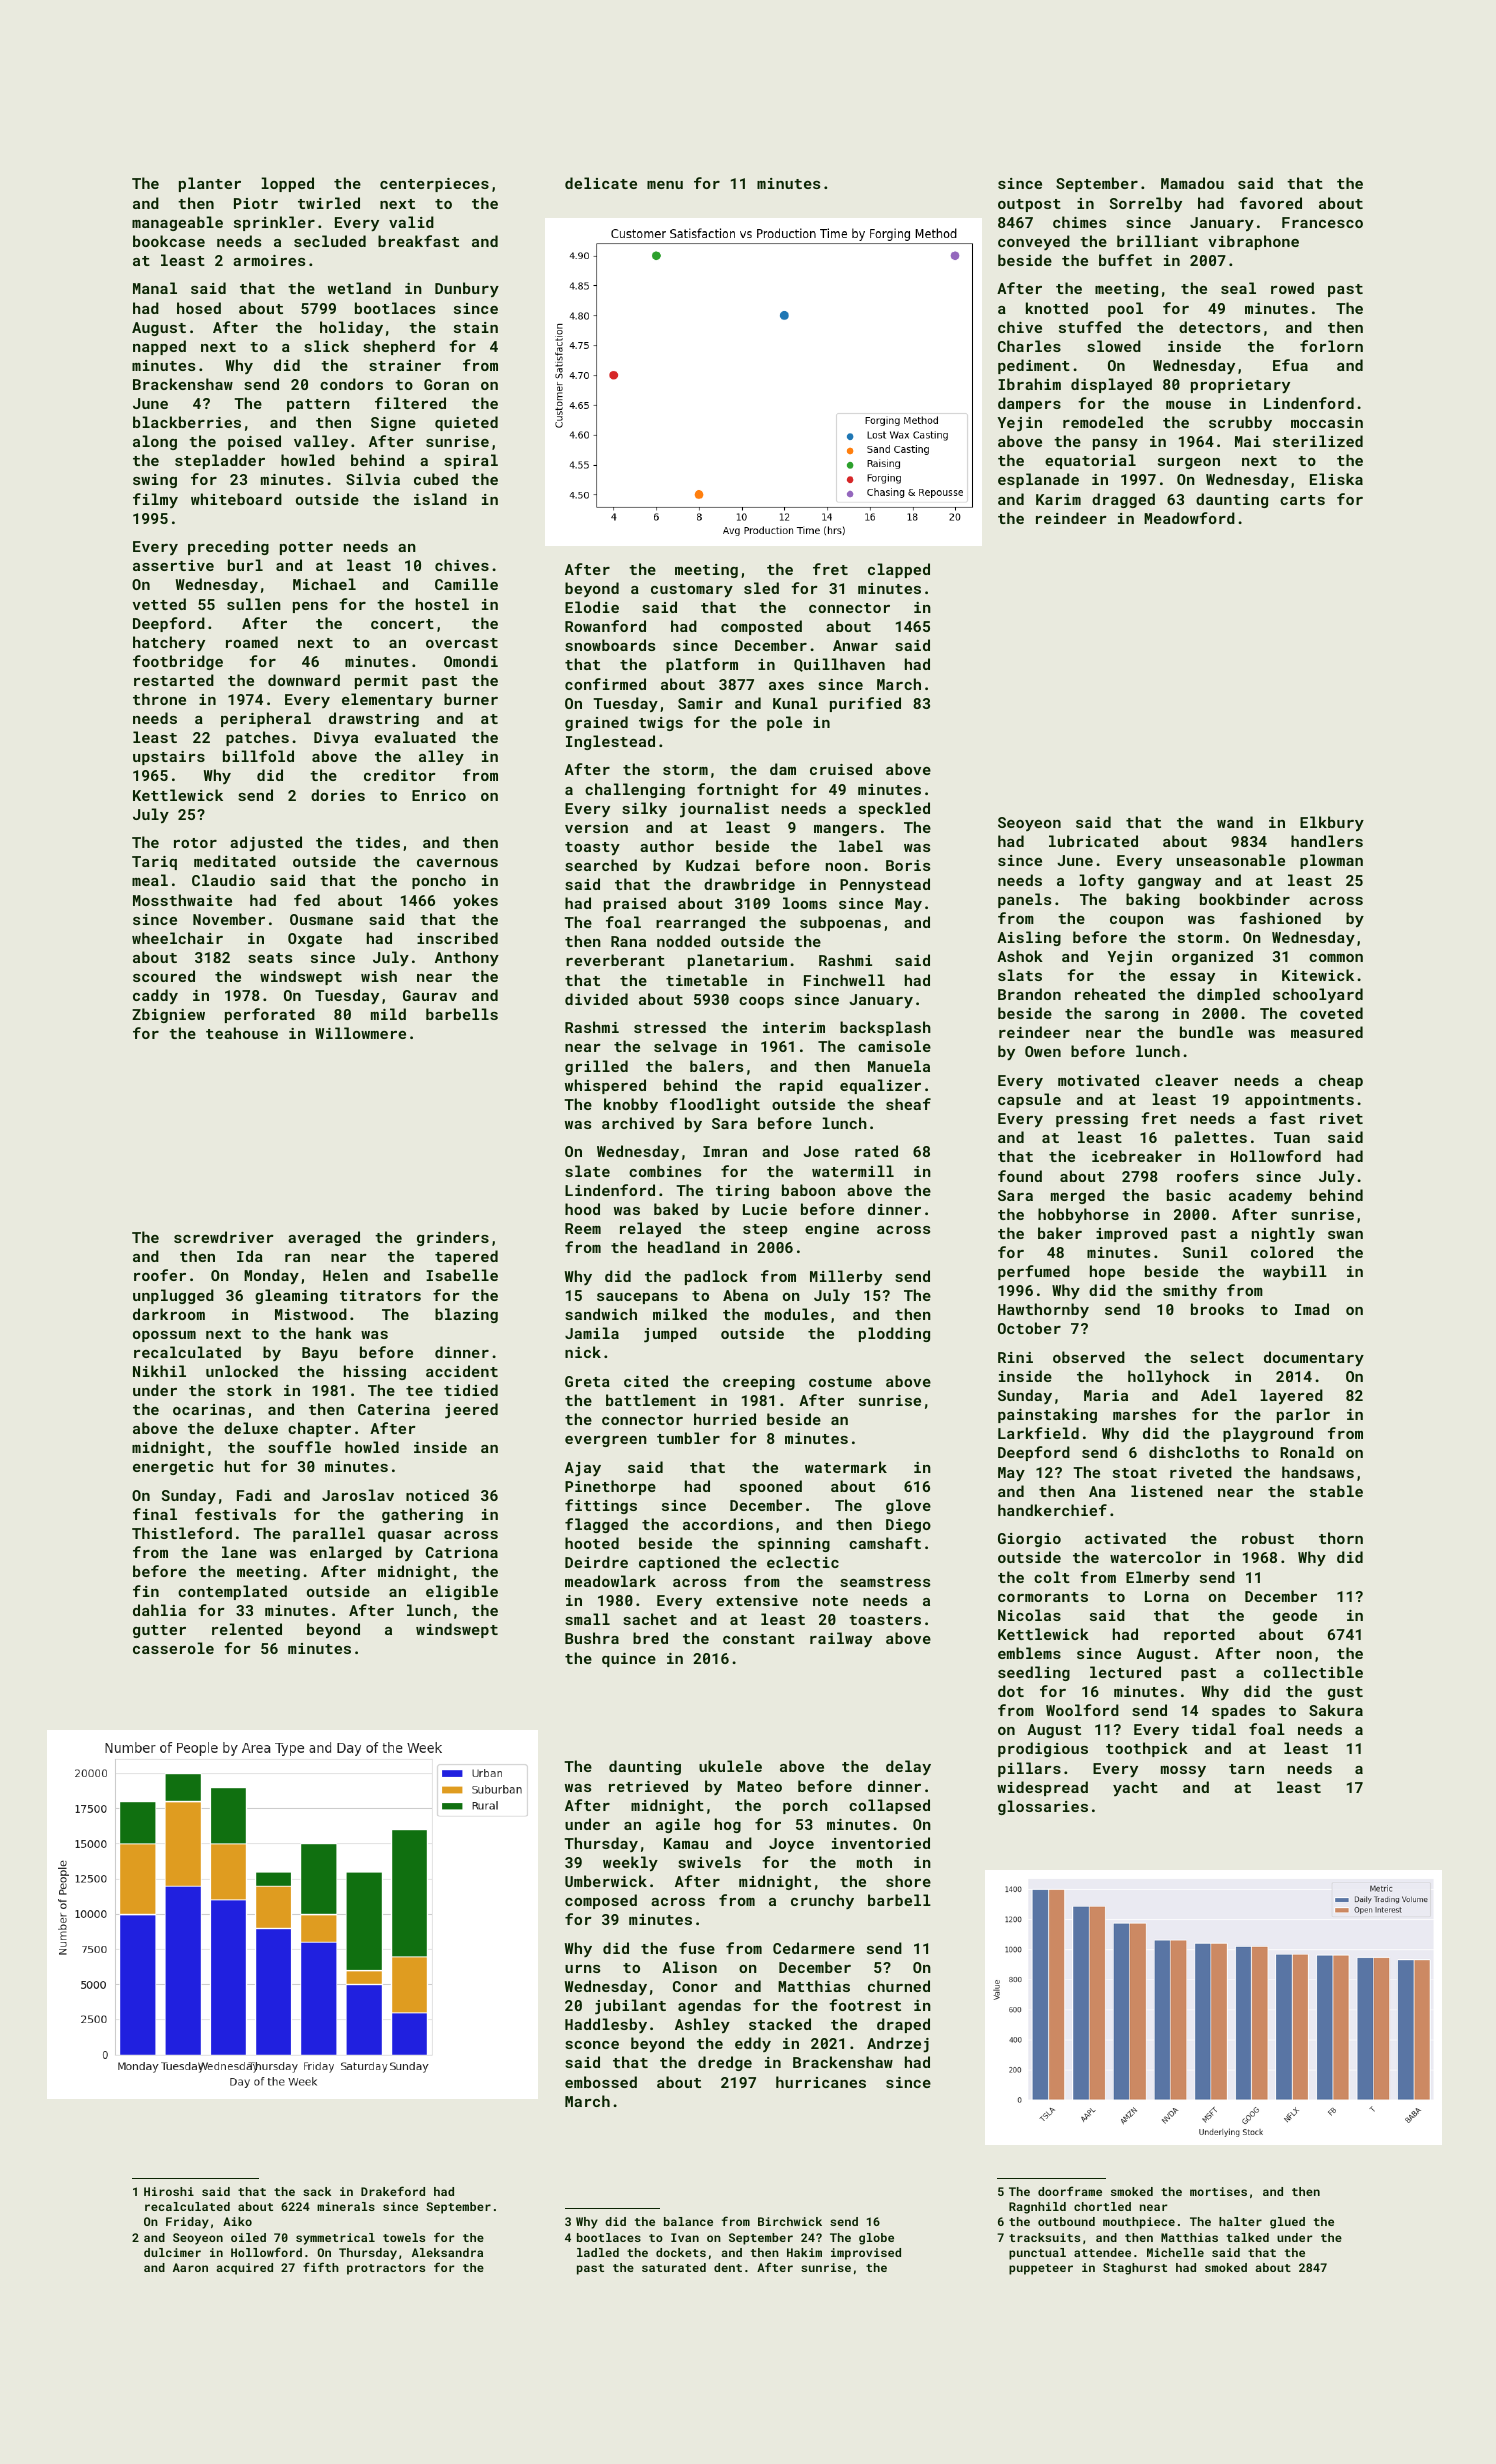  I want to click on menu, so click(665, 185).
